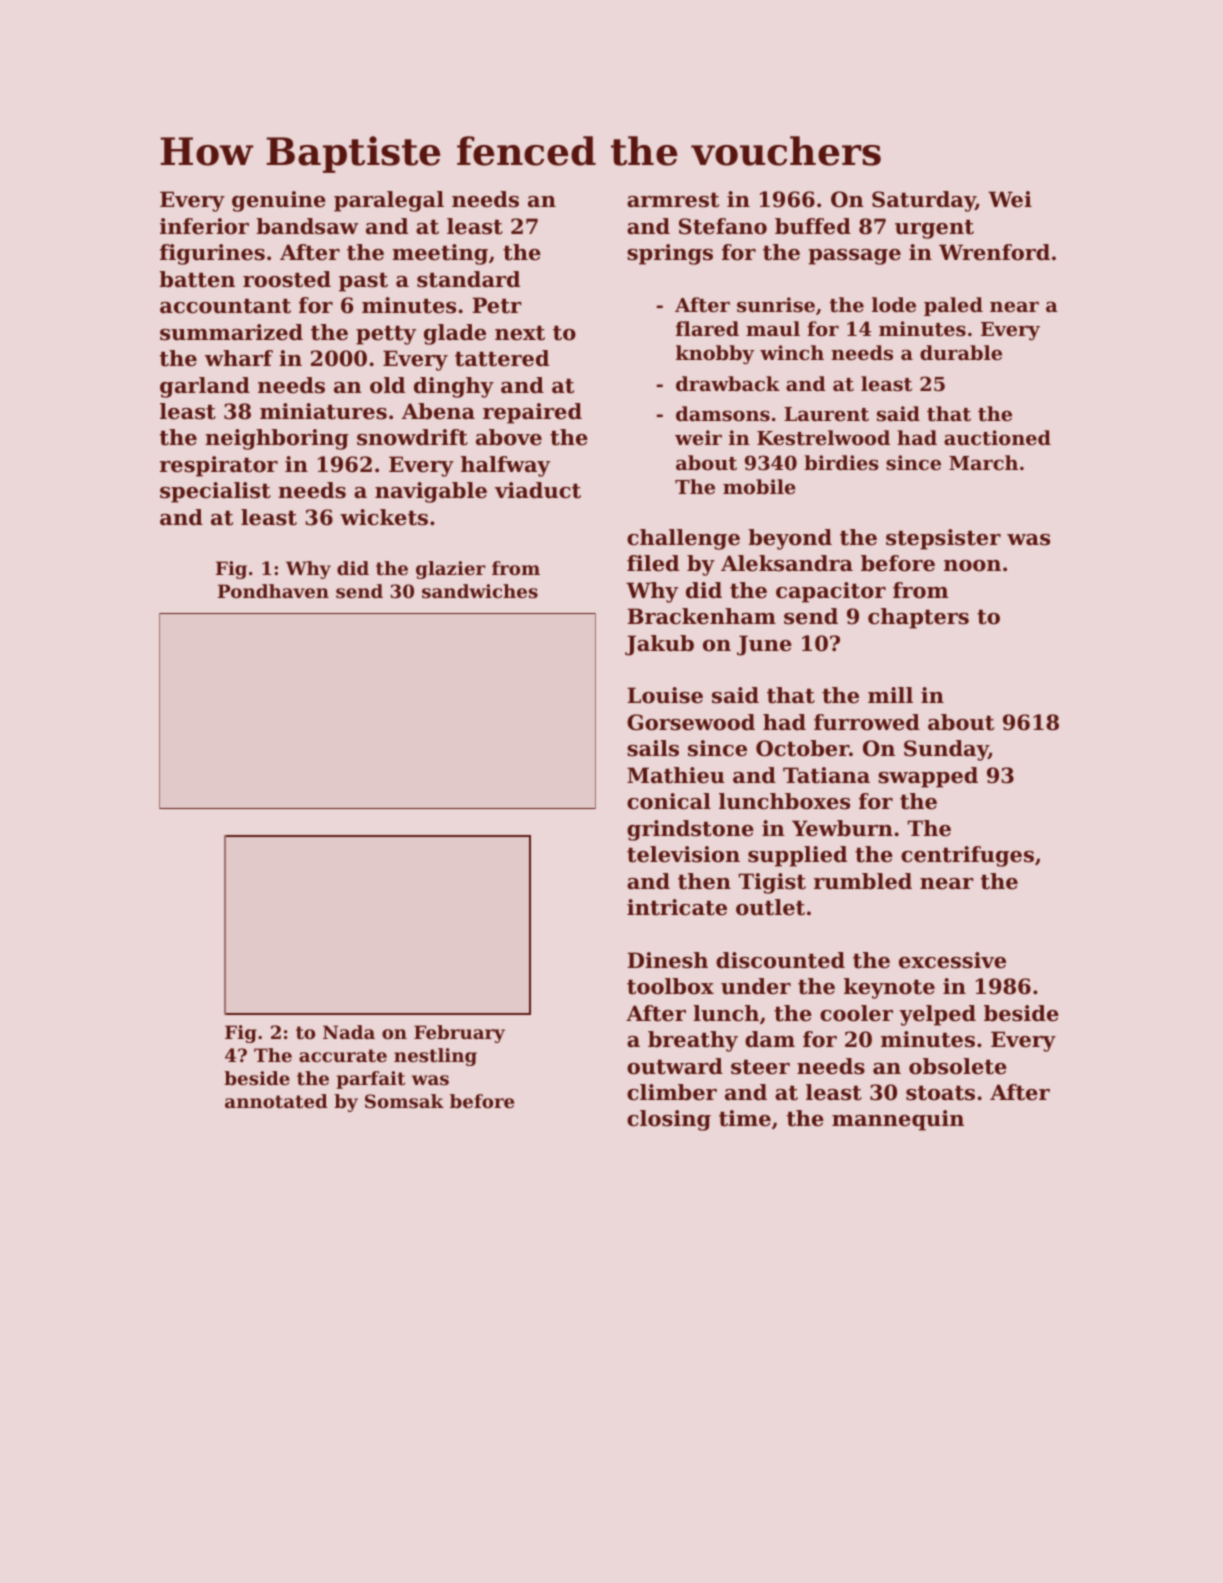 Image resolution: width=1223 pixels, height=1583 pixels. I want to click on glazier, so click(451, 570).
